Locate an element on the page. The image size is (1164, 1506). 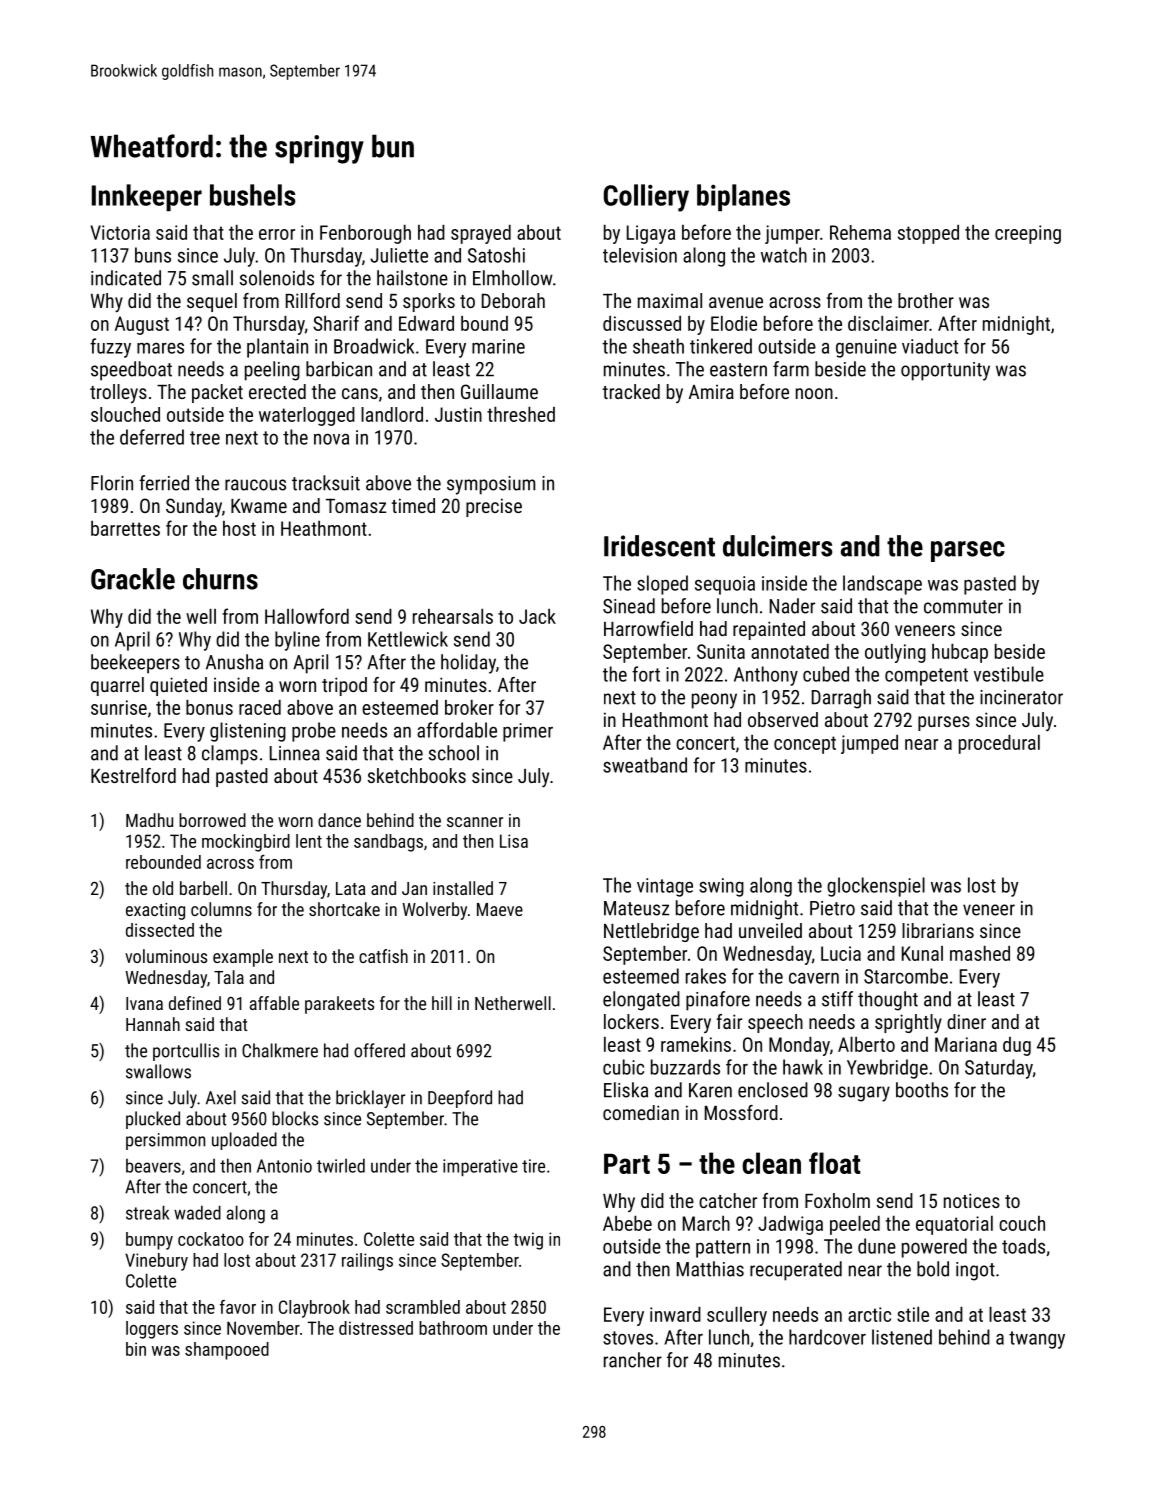
Lisa is located at coordinates (514, 841).
